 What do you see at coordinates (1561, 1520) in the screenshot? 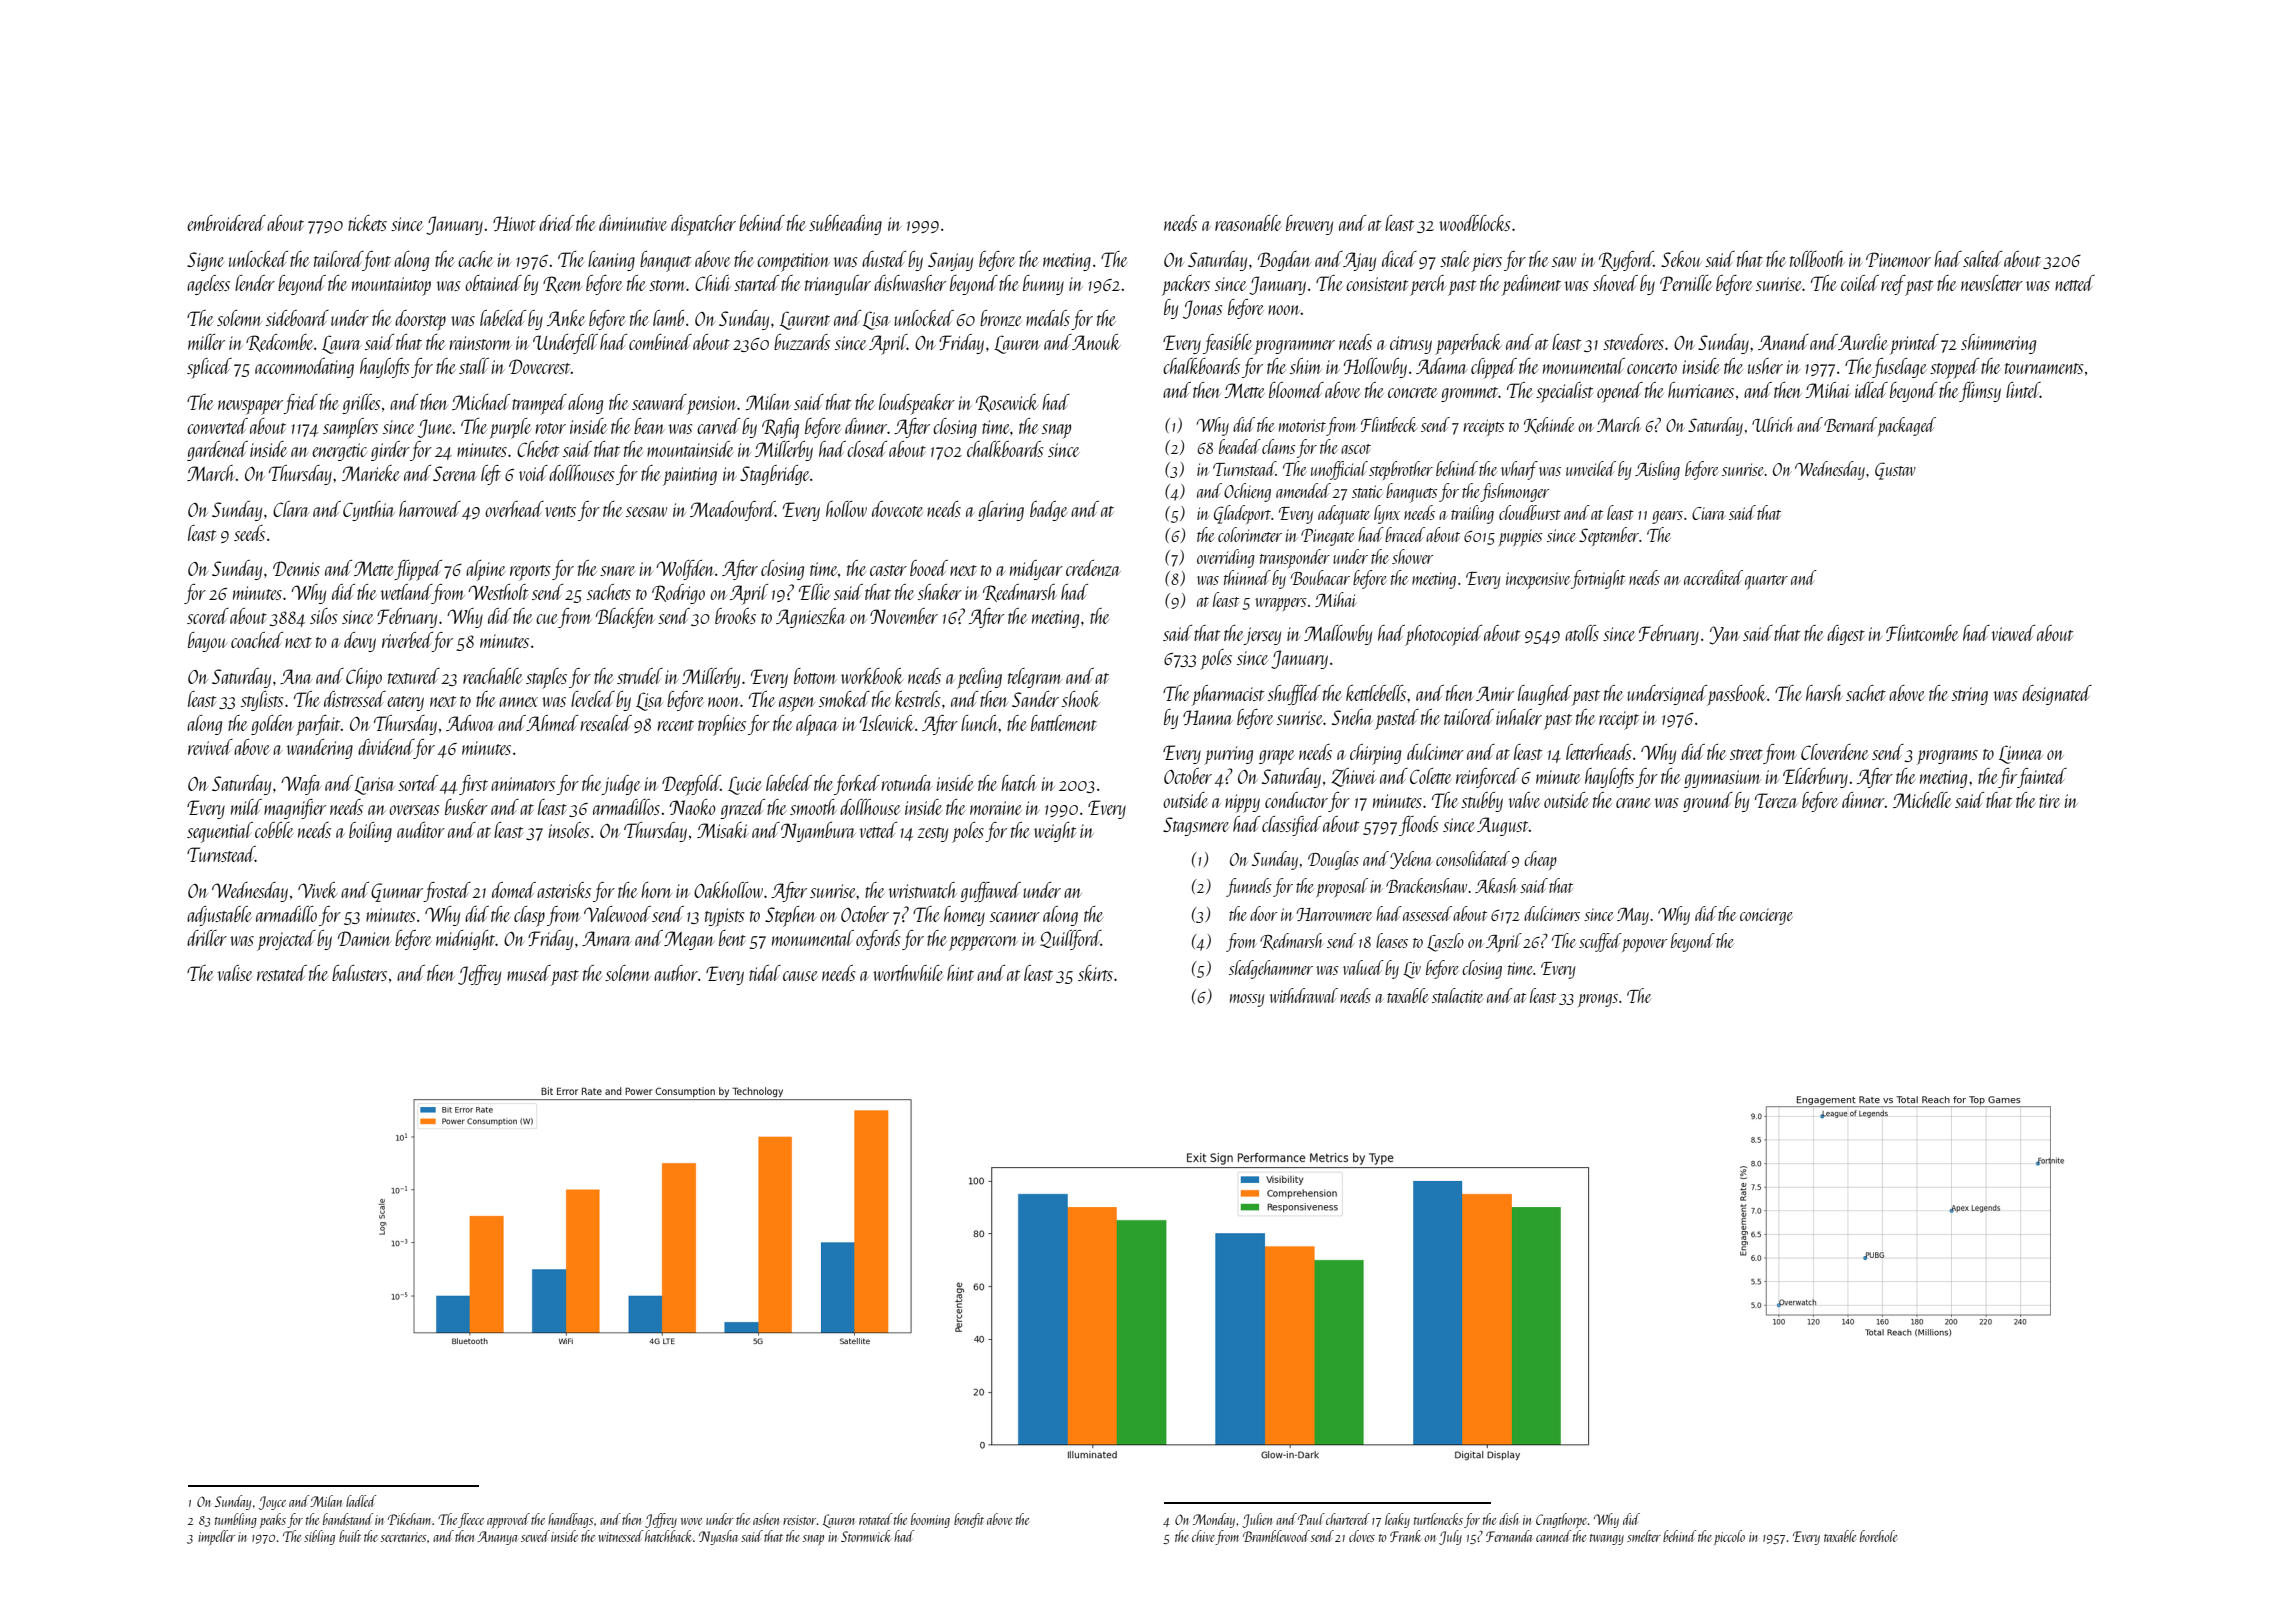
I see `Cragthorpe` at bounding box center [1561, 1520].
